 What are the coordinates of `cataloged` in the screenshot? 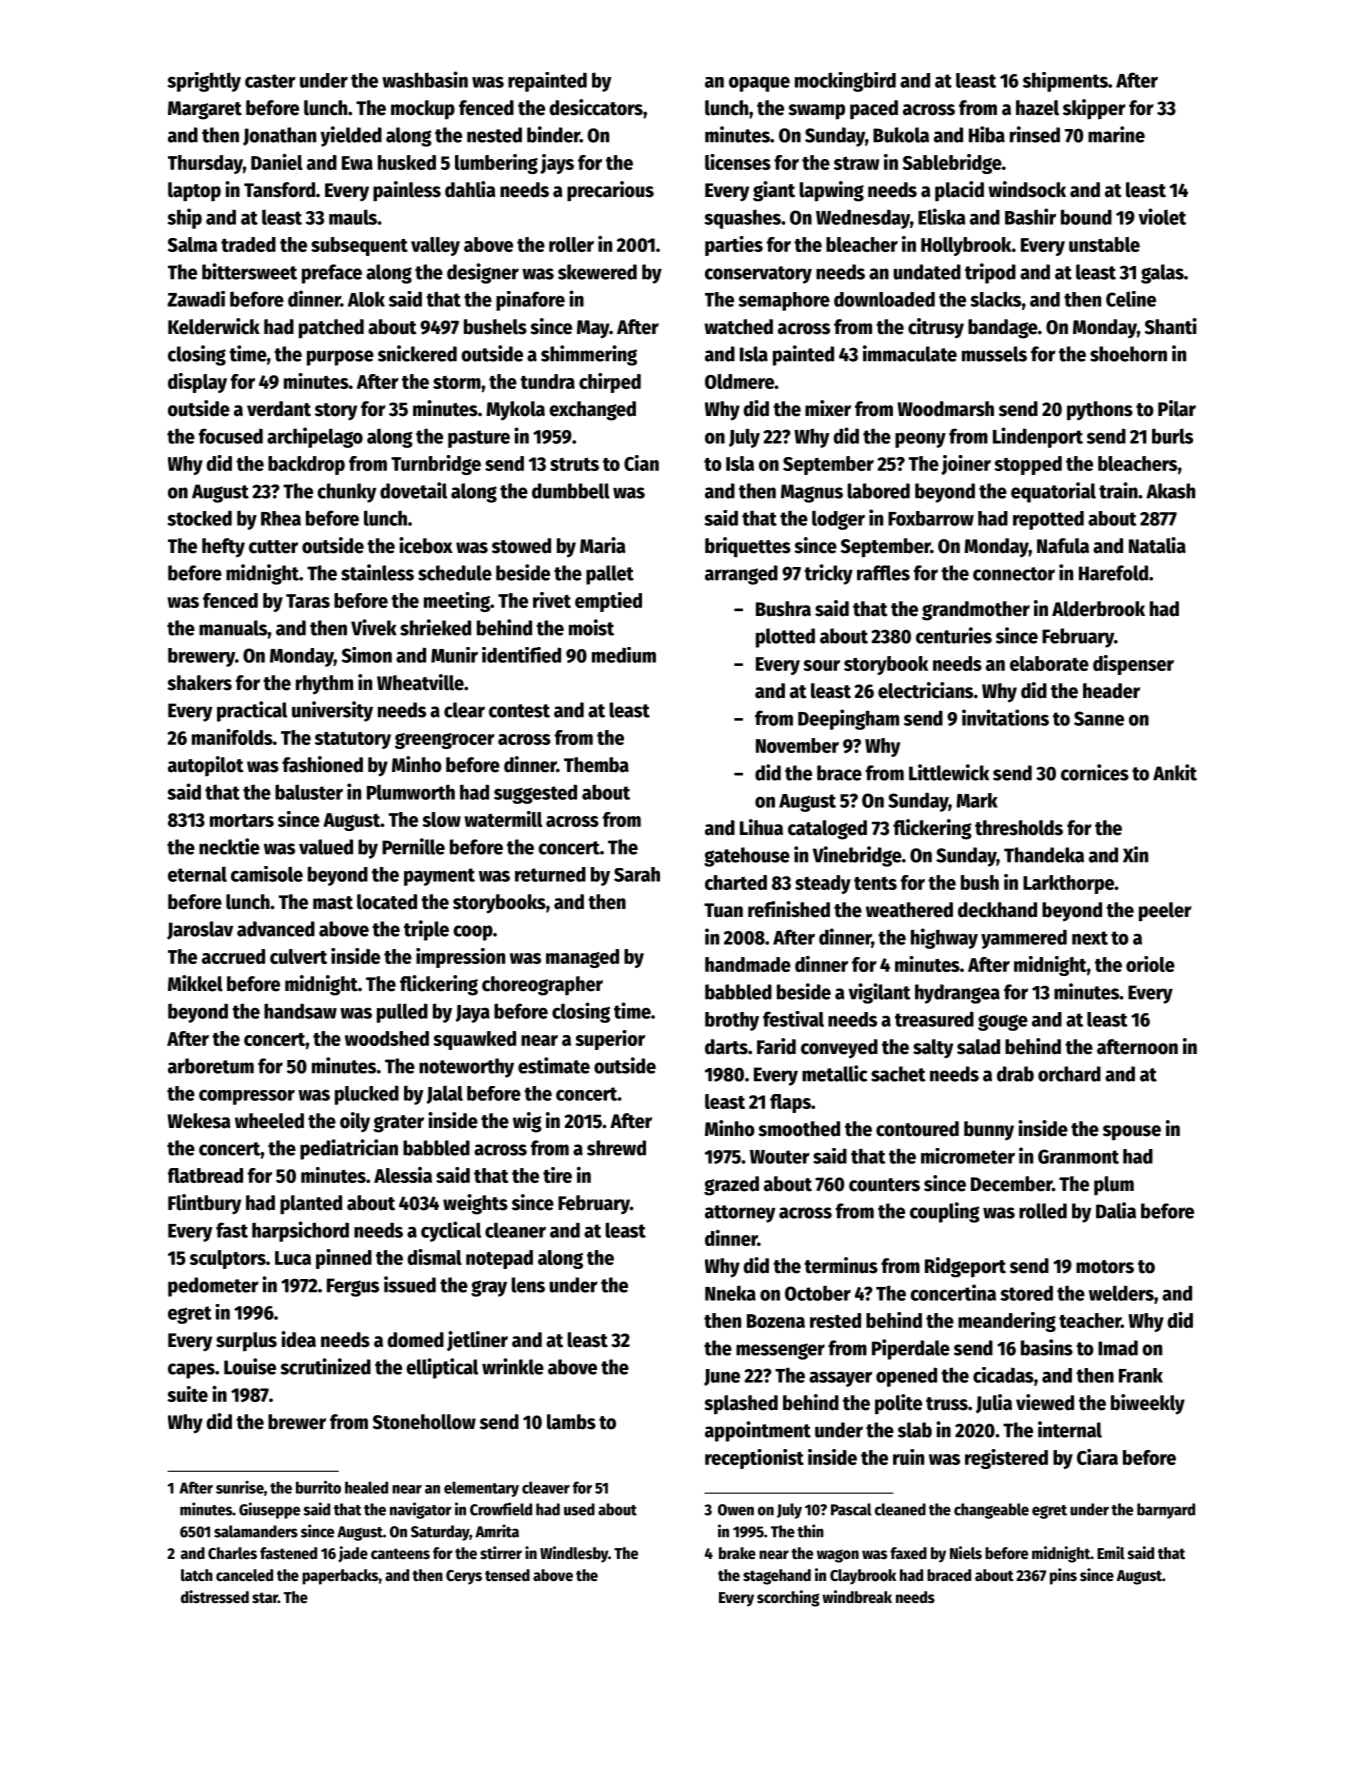 It's located at (827, 830).
